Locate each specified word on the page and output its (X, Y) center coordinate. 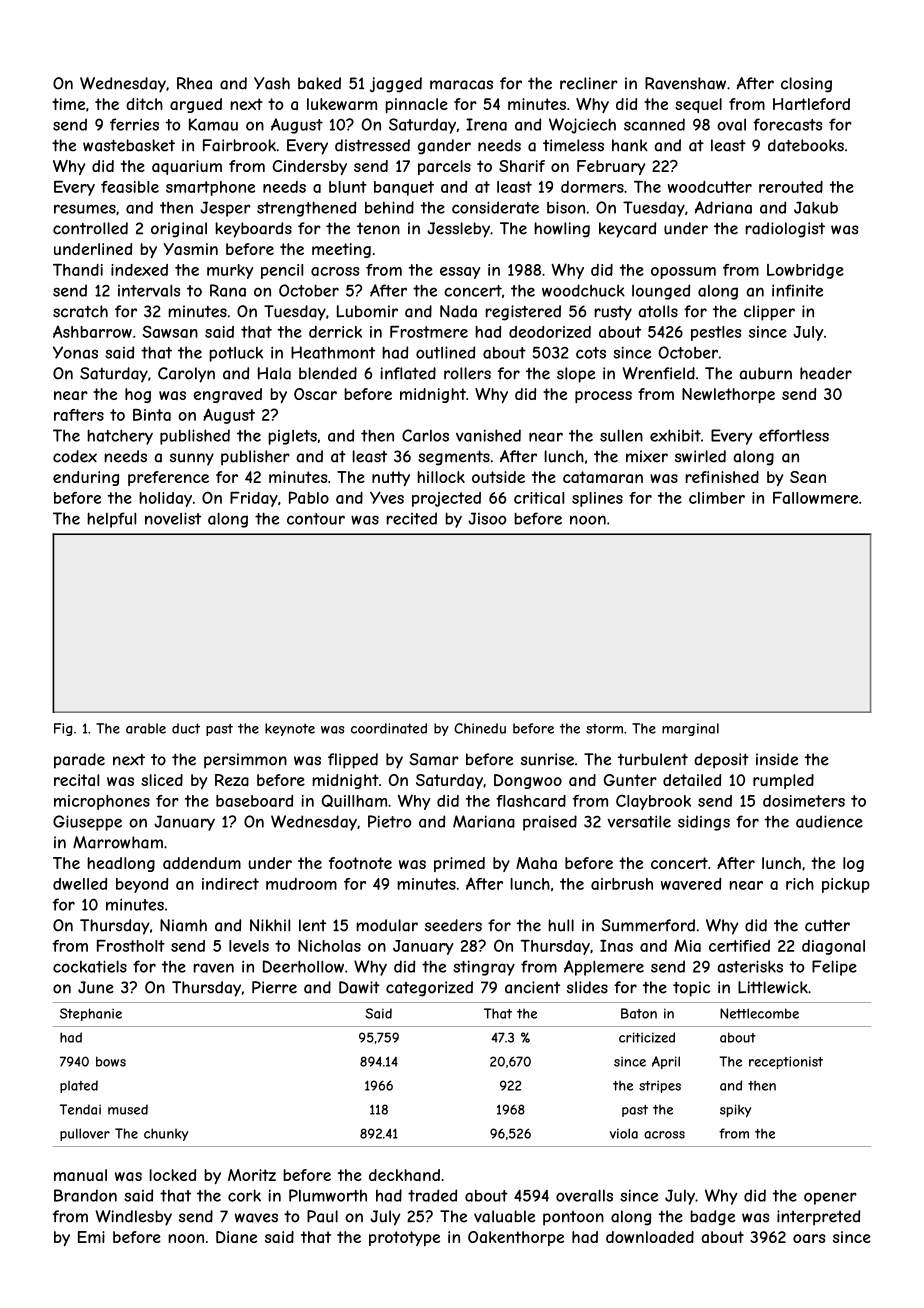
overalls (584, 1195)
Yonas (75, 352)
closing (806, 85)
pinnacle (416, 105)
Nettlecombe (759, 1013)
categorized (429, 989)
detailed (692, 780)
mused (128, 1109)
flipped (353, 761)
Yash (272, 83)
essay (460, 273)
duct (186, 728)
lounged (661, 292)
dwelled (80, 884)
